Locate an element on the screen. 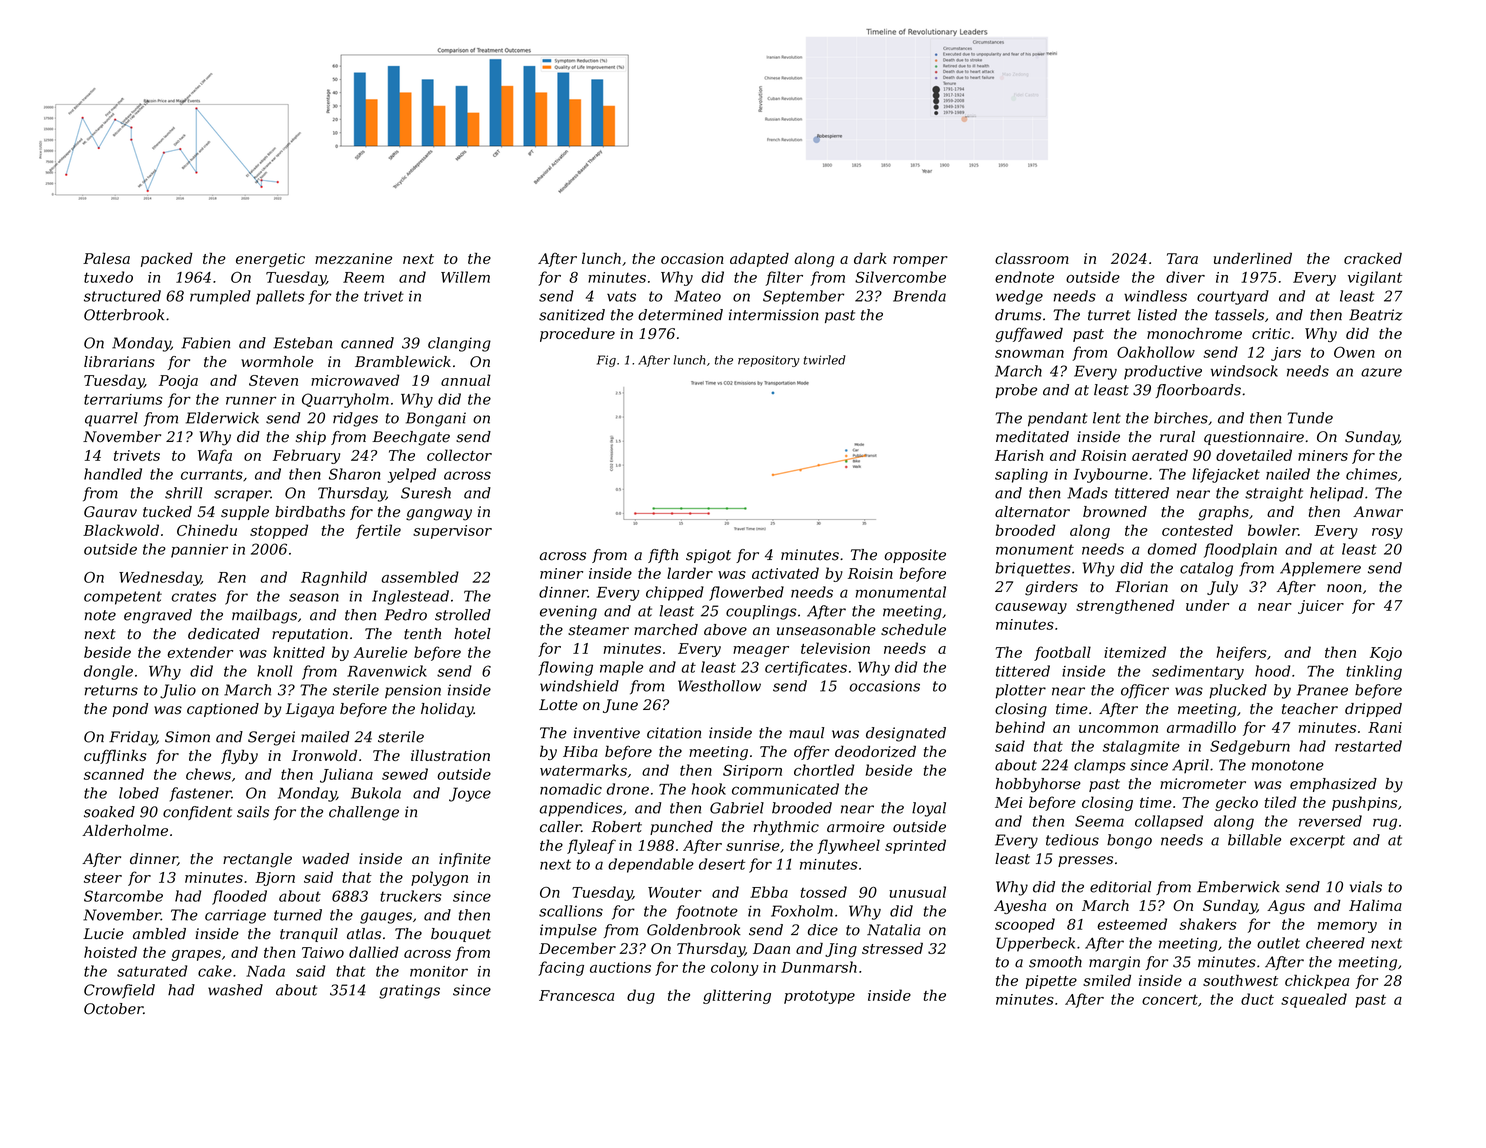  Palesa is located at coordinates (106, 258).
